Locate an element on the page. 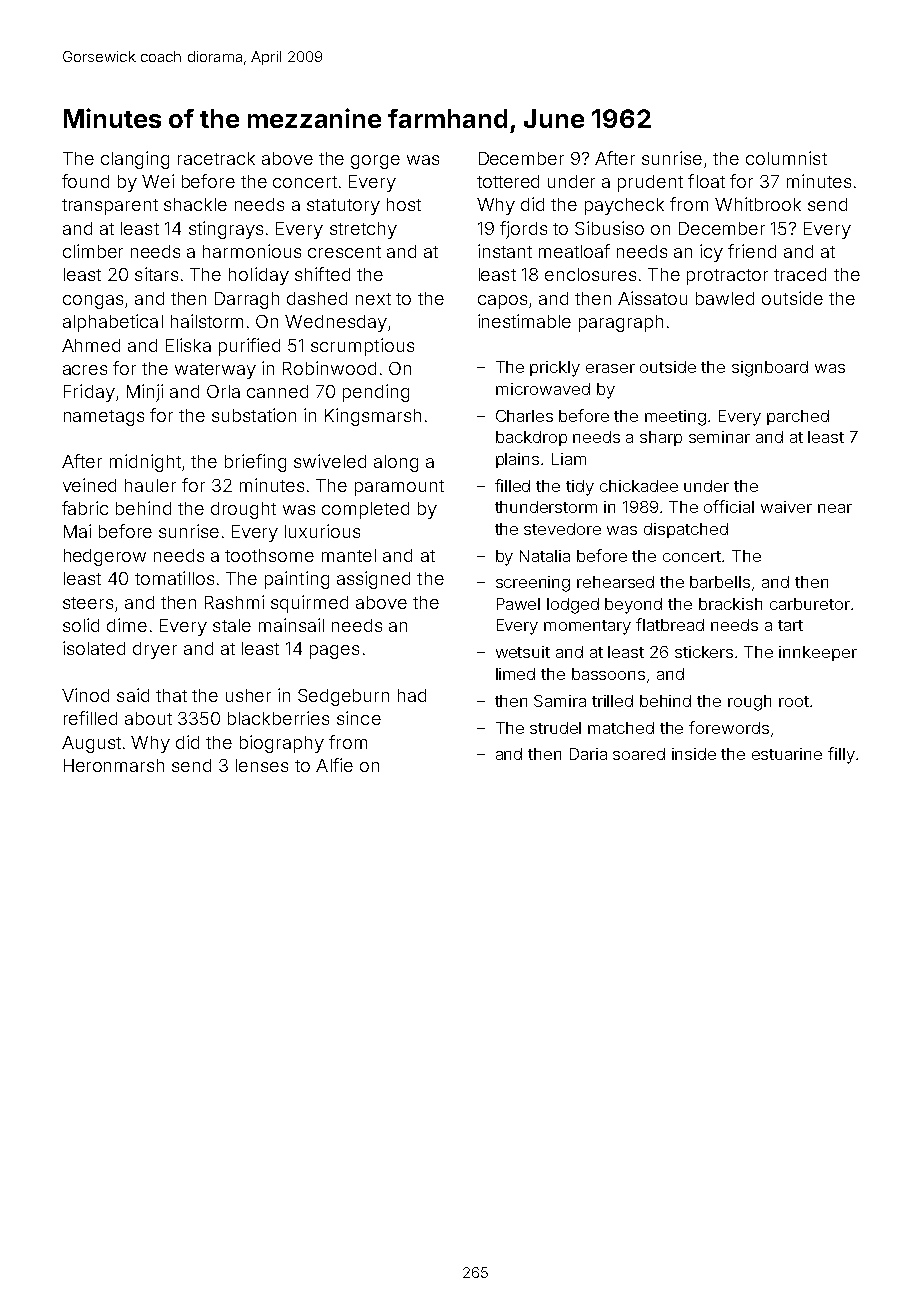  Alfie is located at coordinates (334, 765).
